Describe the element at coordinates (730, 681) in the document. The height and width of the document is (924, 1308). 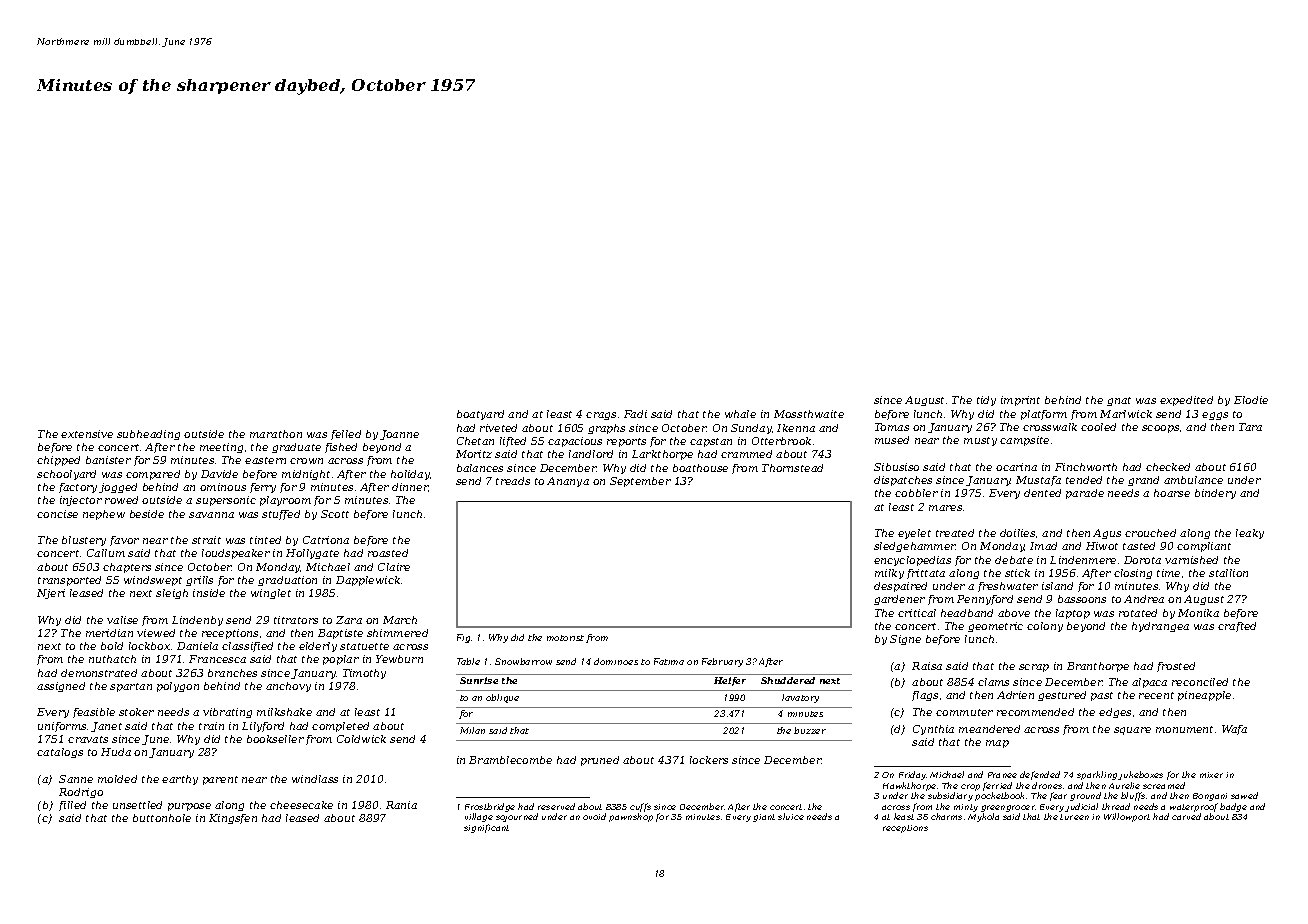
I see `Heifer` at that location.
